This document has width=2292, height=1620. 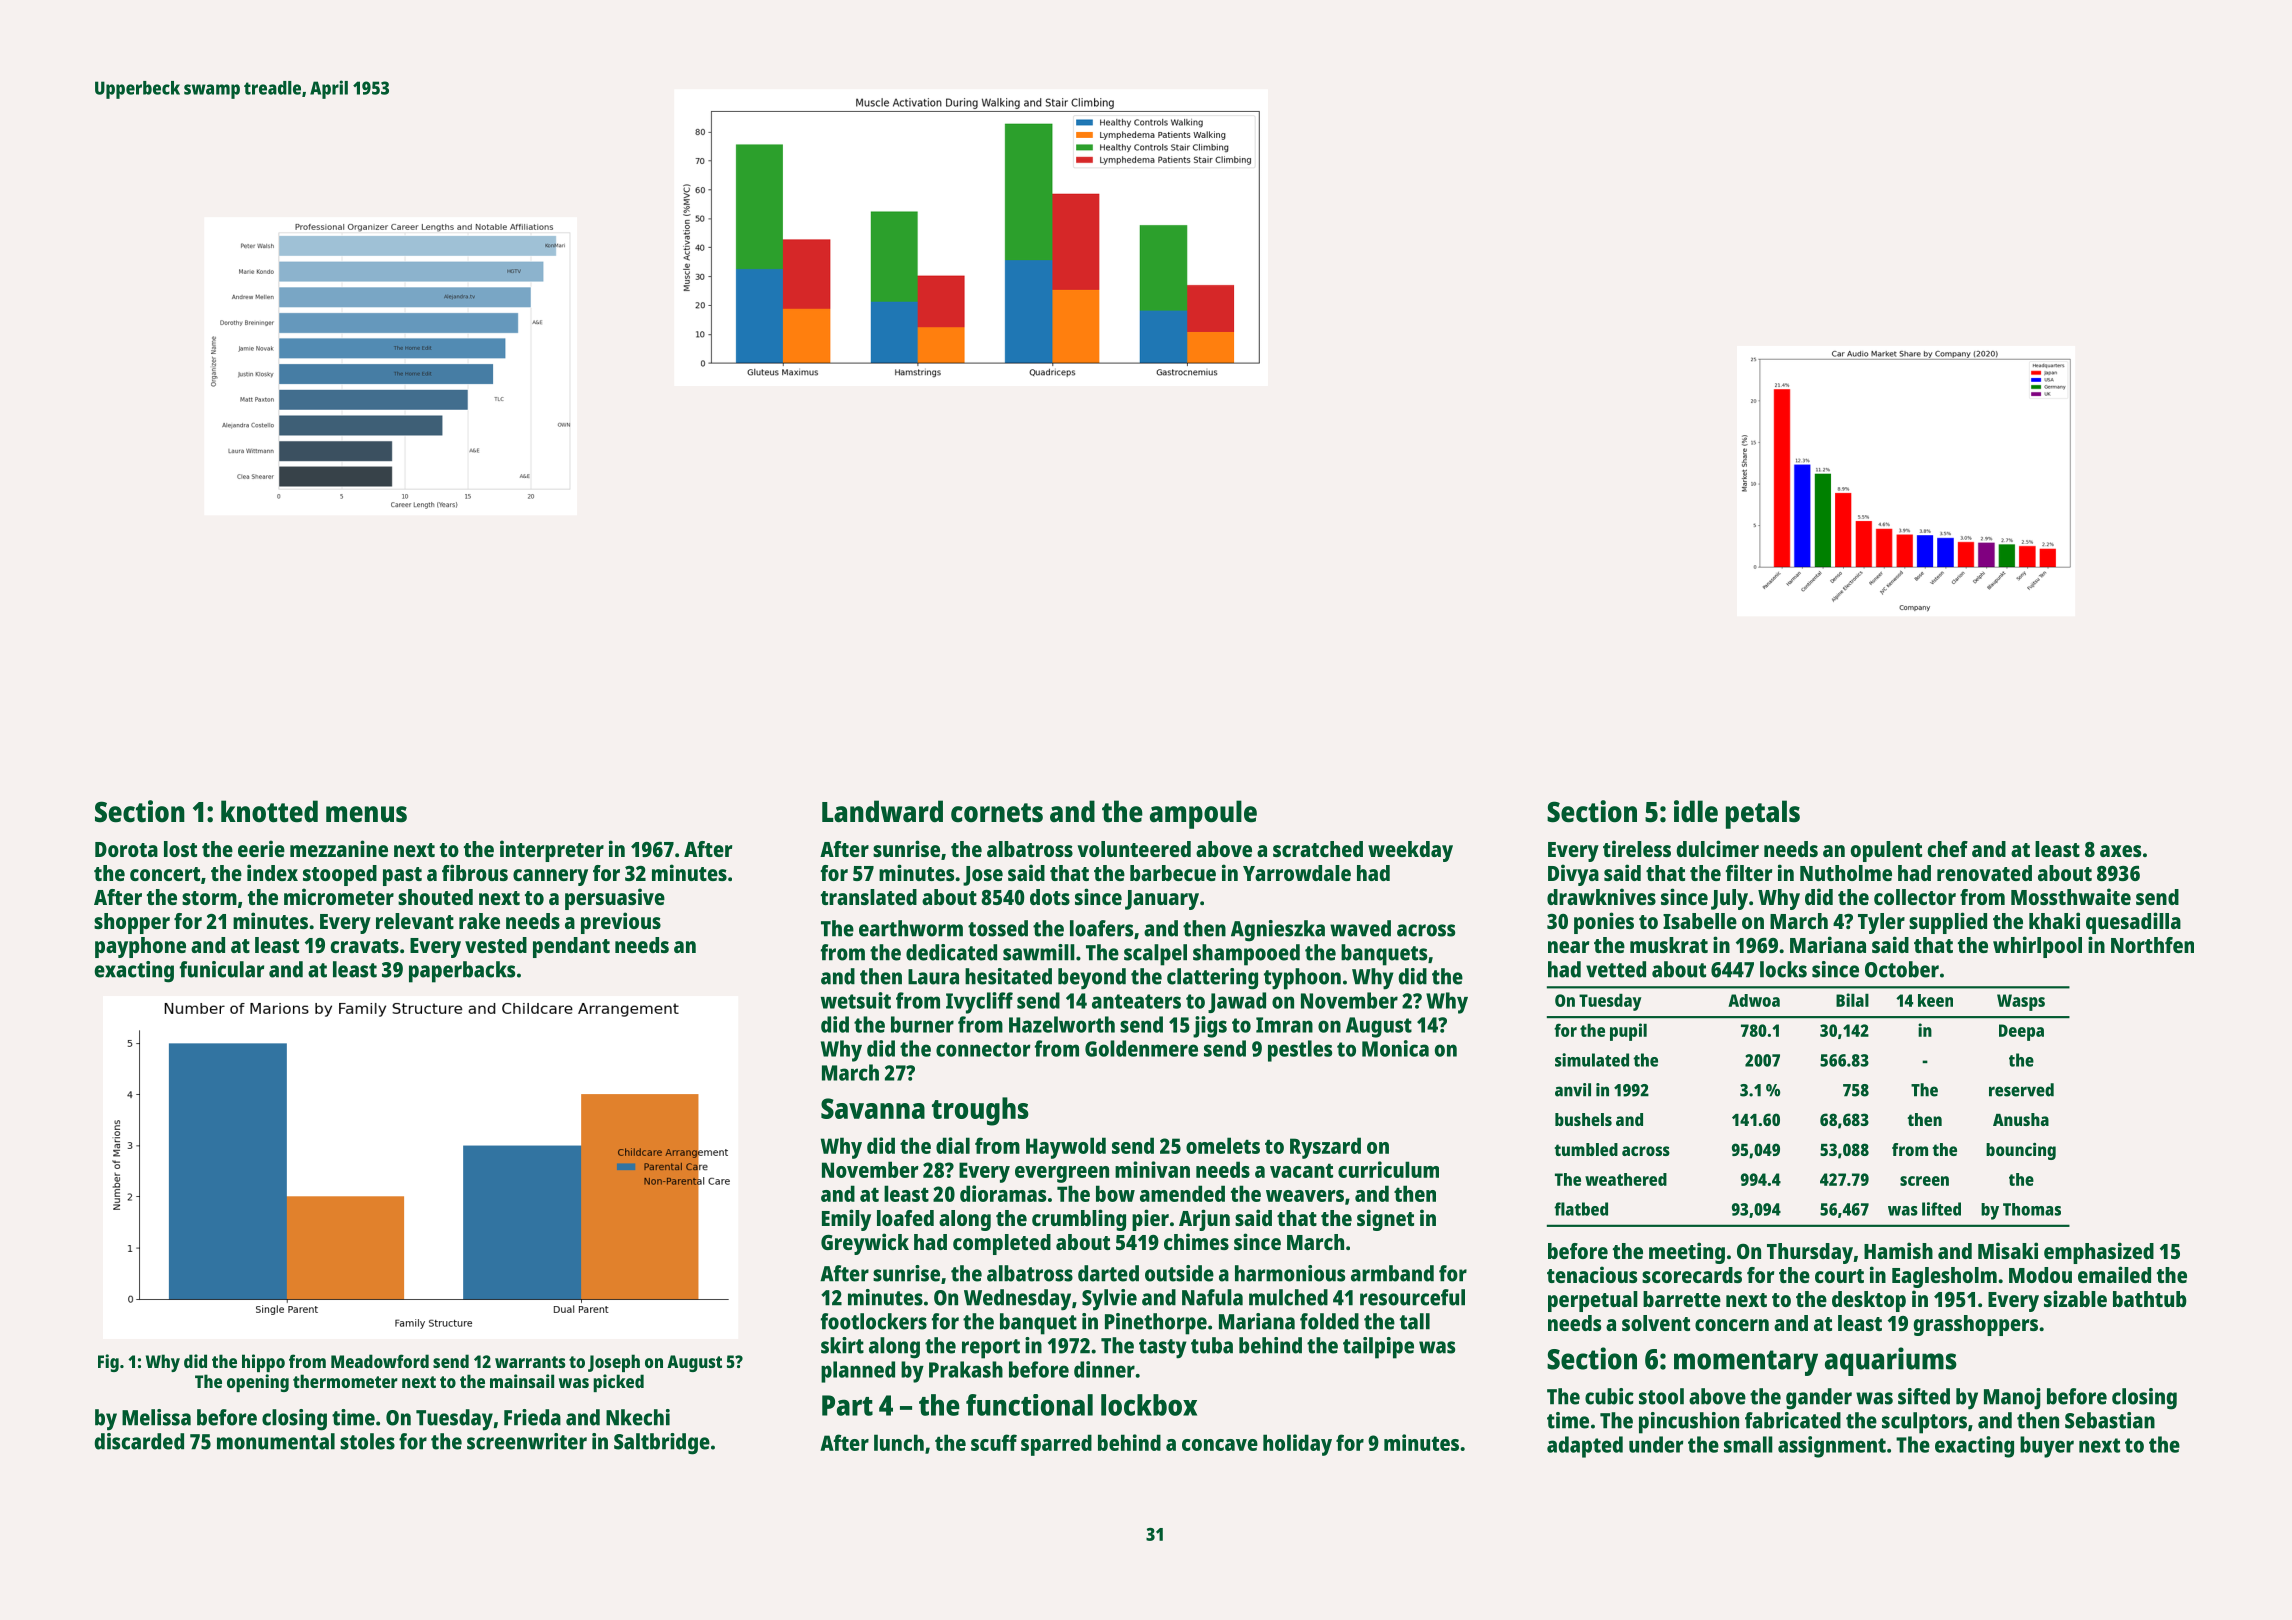 What do you see at coordinates (276, 1441) in the document?
I see `monumental` at bounding box center [276, 1441].
